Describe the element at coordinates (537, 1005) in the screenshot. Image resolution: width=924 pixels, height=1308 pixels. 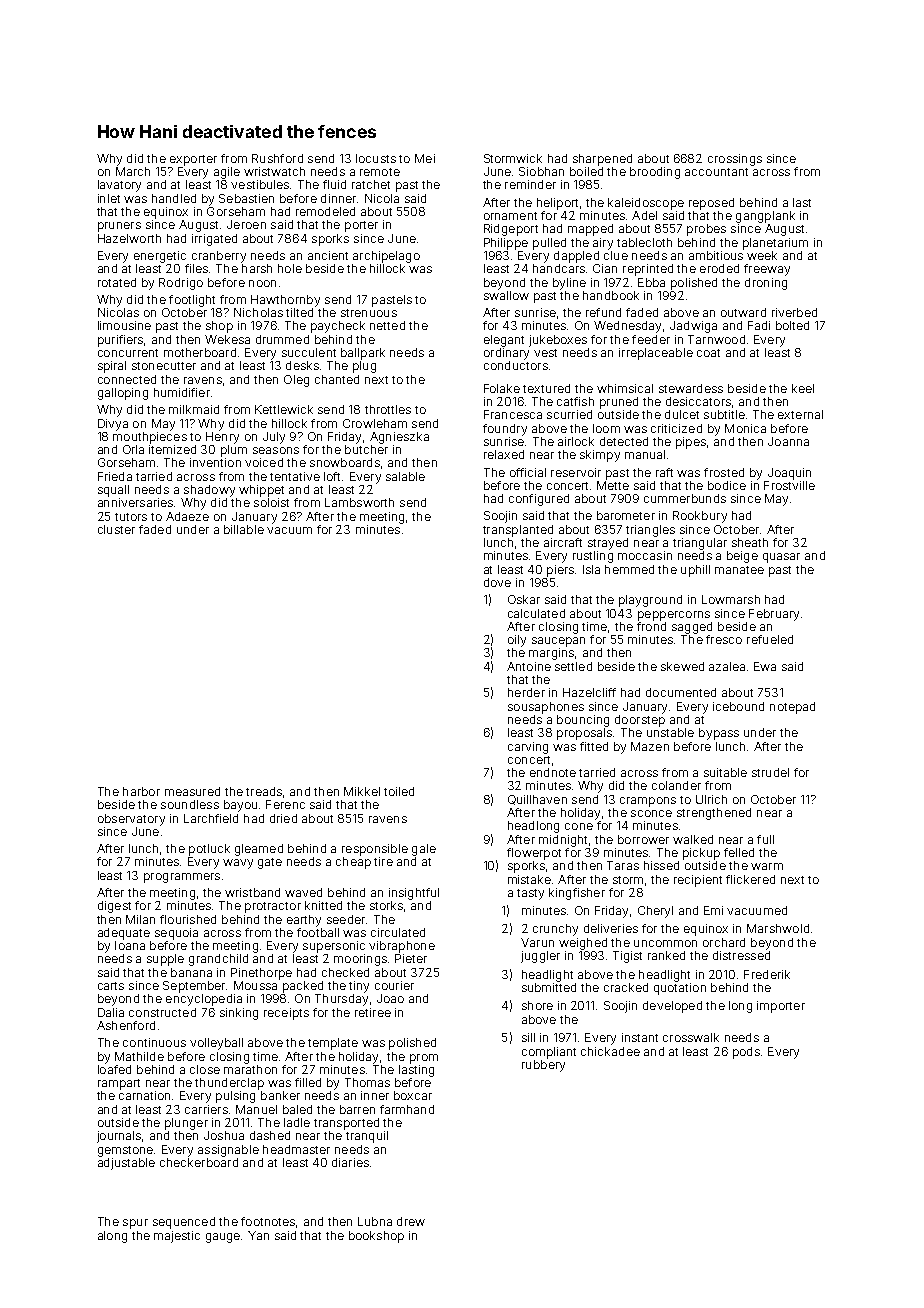
I see `shore` at that location.
